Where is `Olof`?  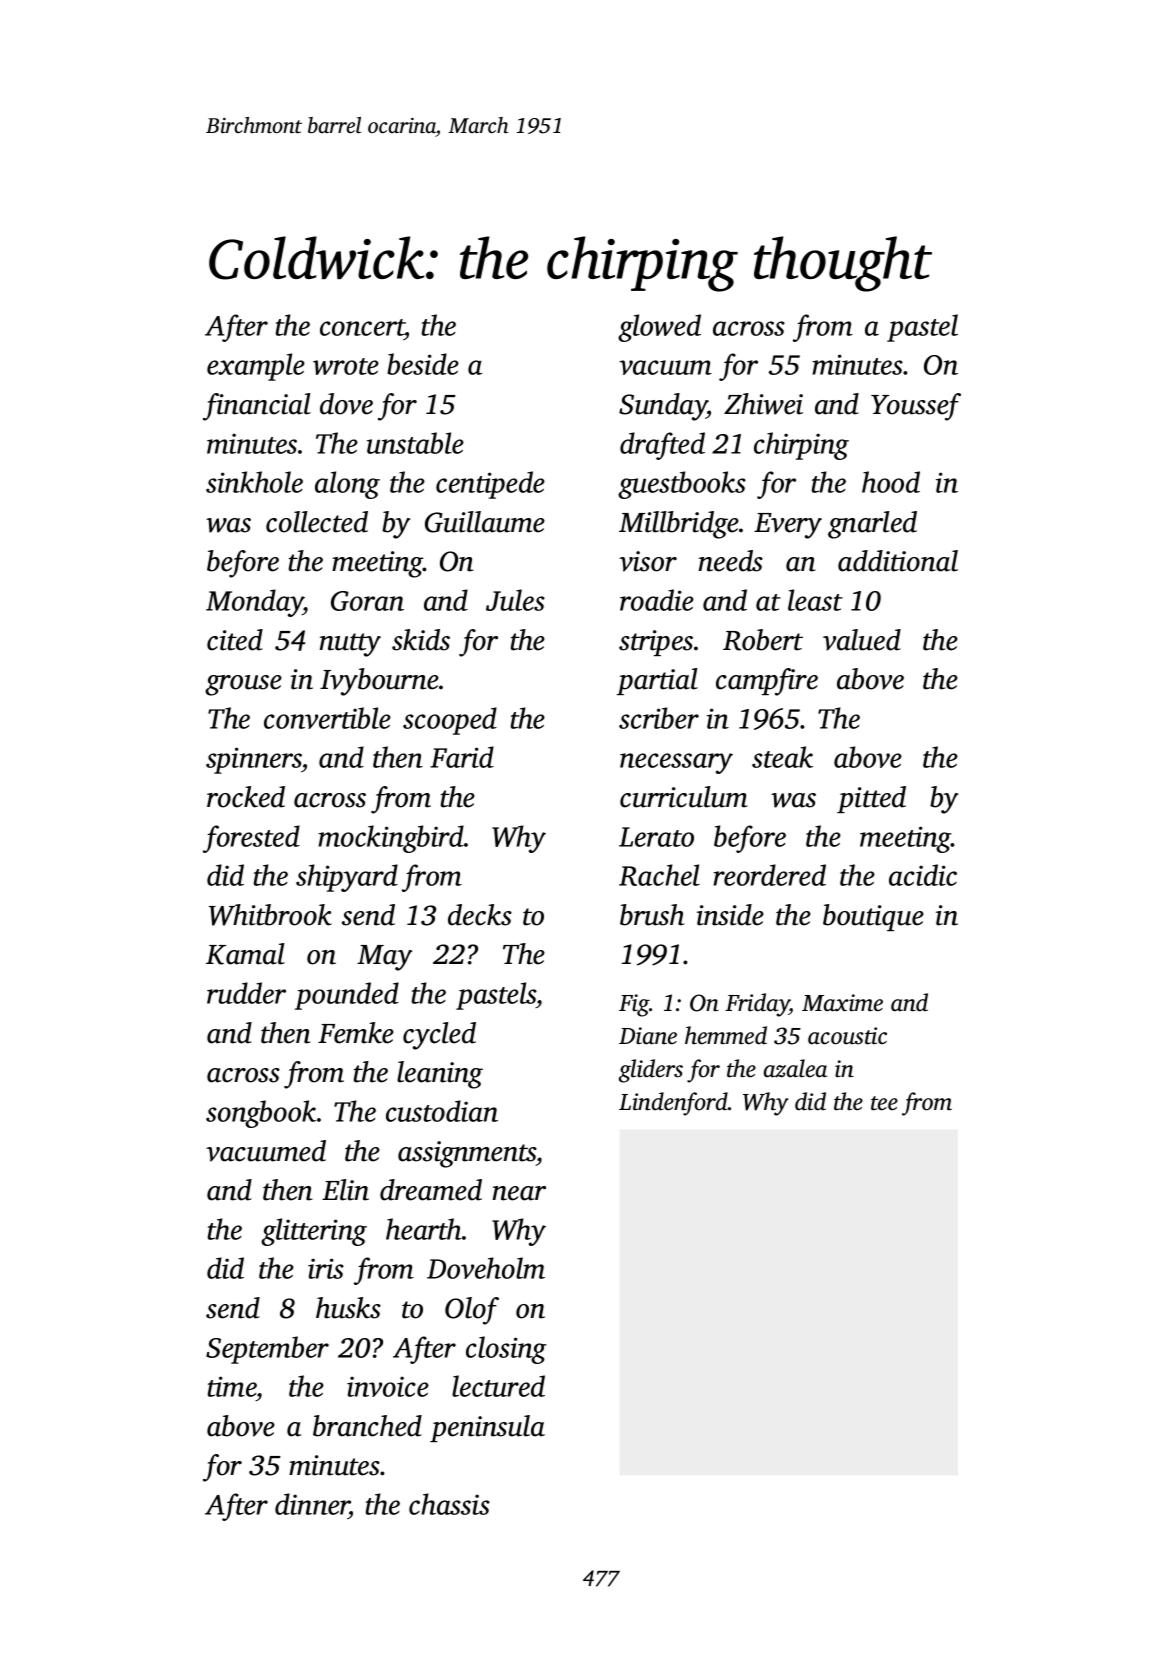
Olof is located at coordinates (472, 1311).
